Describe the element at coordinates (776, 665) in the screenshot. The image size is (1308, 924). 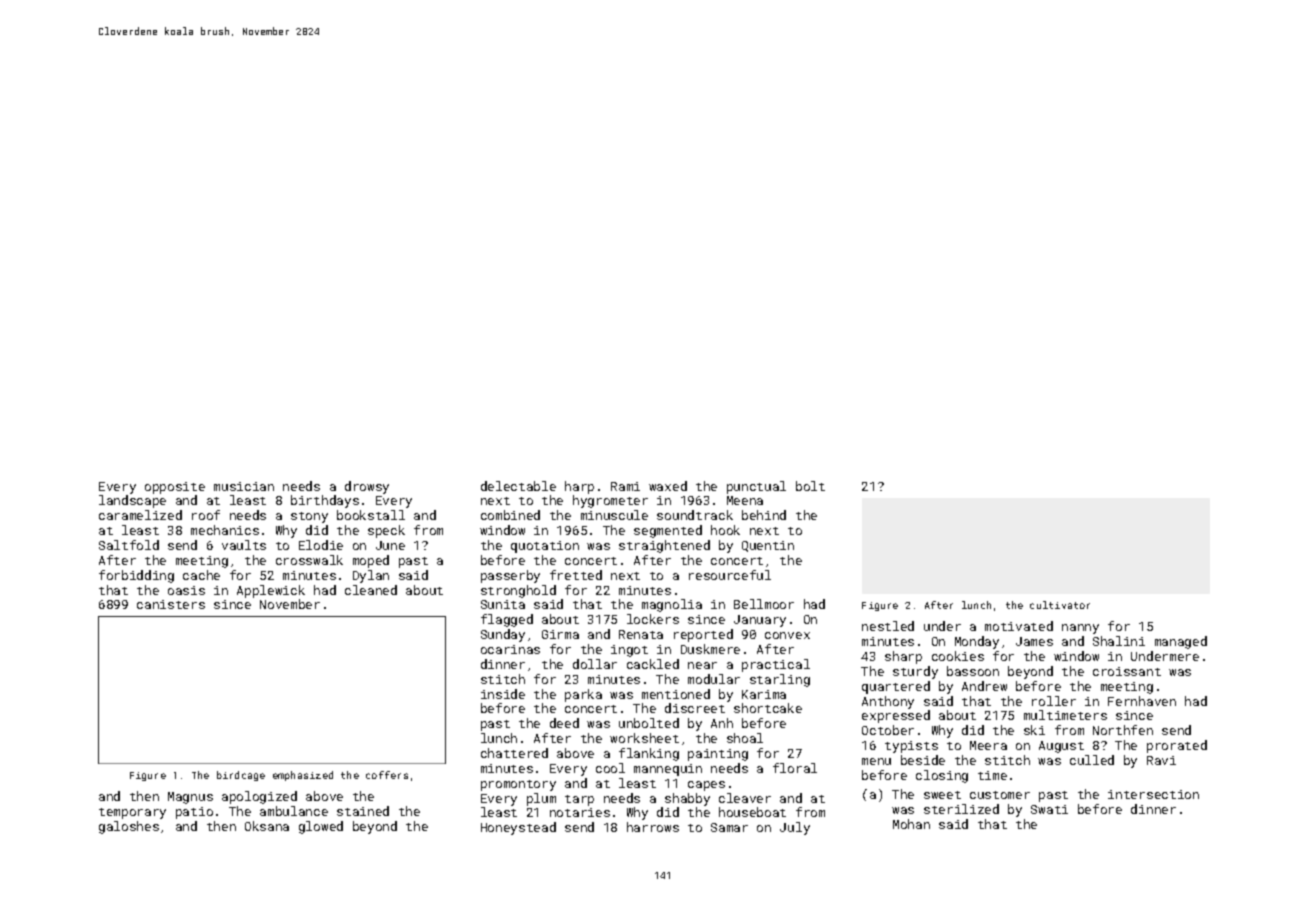
I see `practical` at that location.
